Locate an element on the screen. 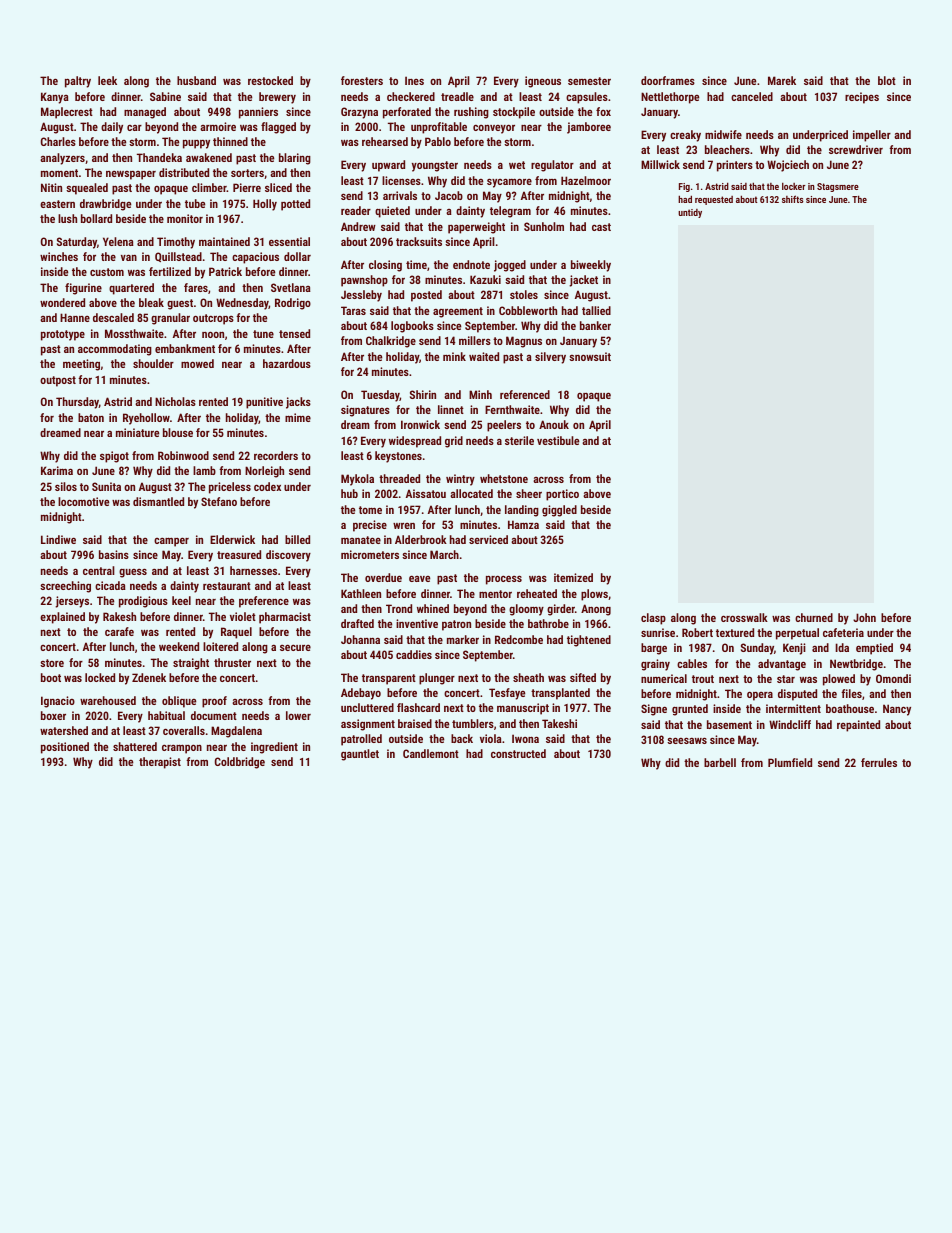 The height and width of the screenshot is (1233, 952). foresters is located at coordinates (362, 80).
